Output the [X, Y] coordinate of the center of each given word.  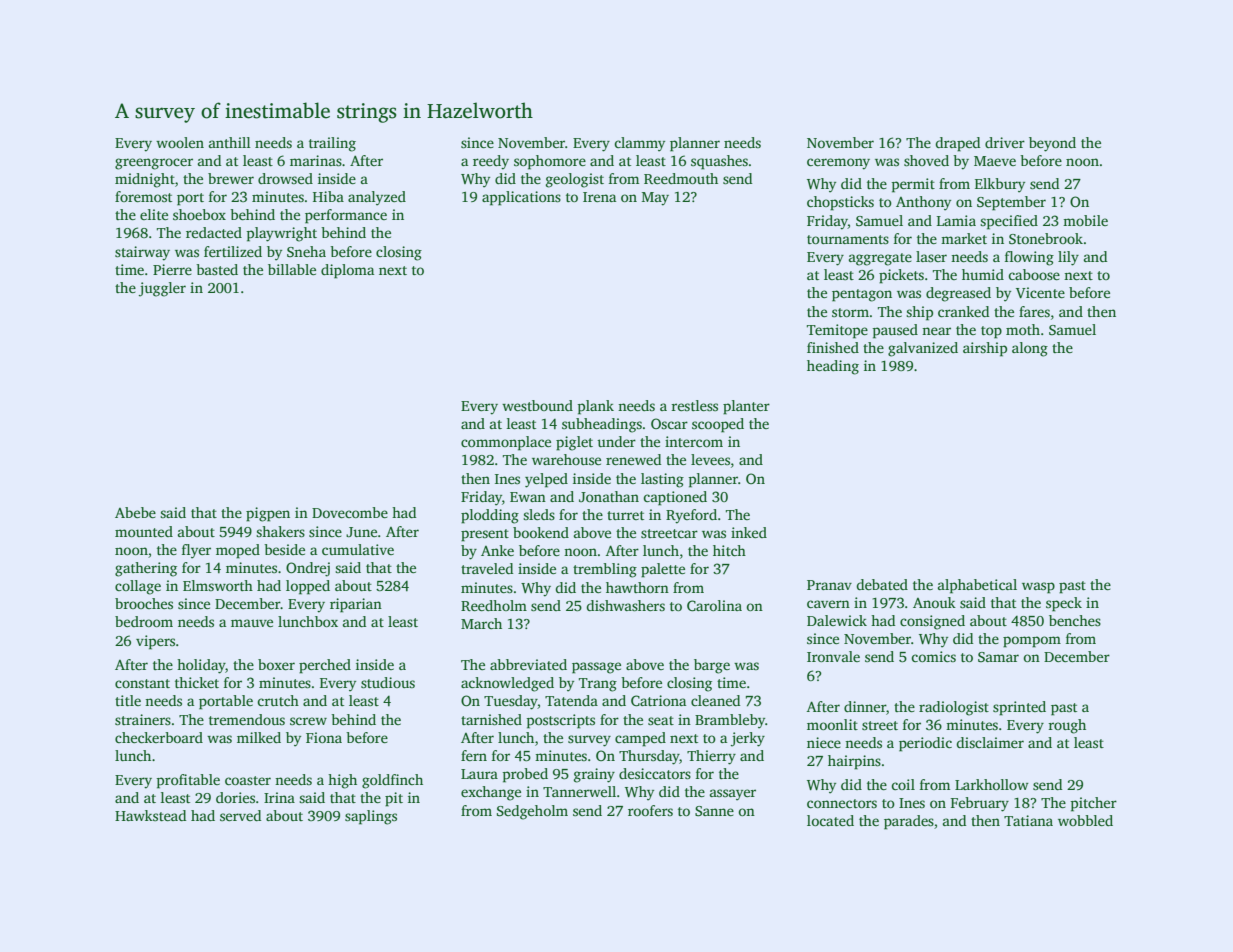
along [1030, 349]
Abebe [135, 512]
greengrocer [154, 164]
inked [749, 532]
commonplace [506, 443]
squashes [719, 162]
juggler [162, 289]
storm [850, 312]
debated [882, 584]
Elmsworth [218, 585]
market [964, 238]
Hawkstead [150, 815]
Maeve [995, 161]
